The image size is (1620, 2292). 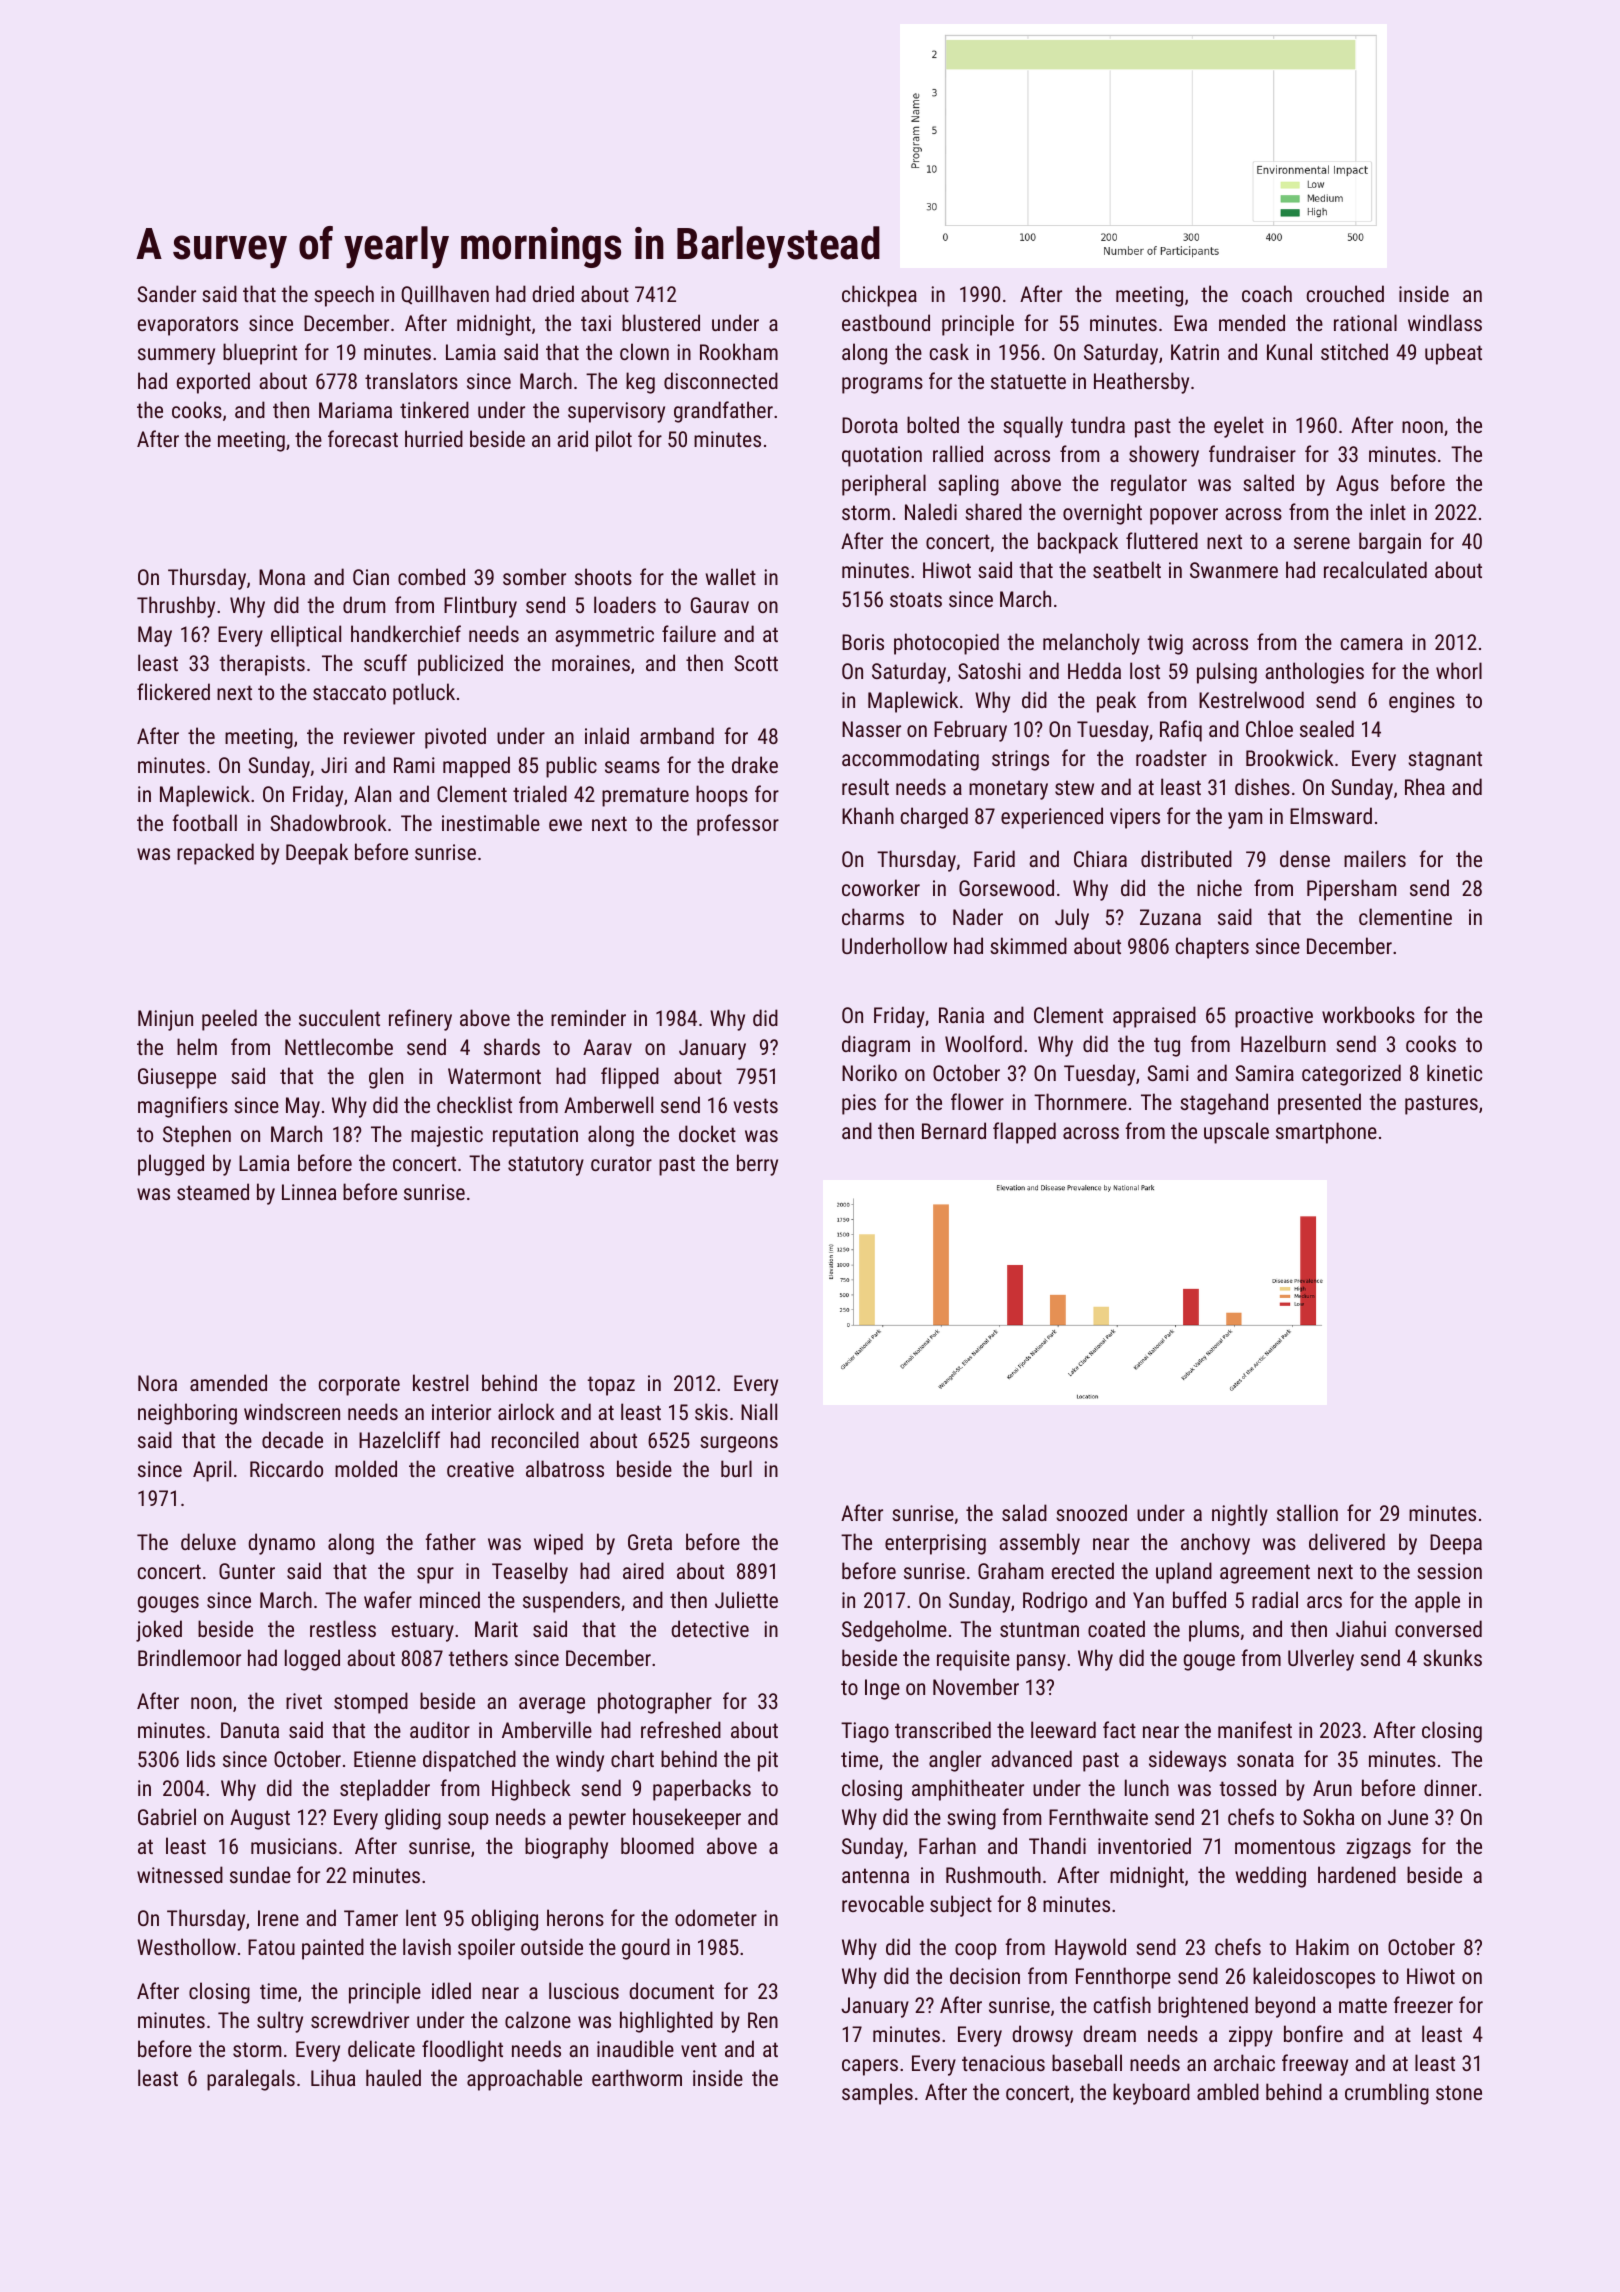 What do you see at coordinates (476, 767) in the document?
I see `mapped` at bounding box center [476, 767].
